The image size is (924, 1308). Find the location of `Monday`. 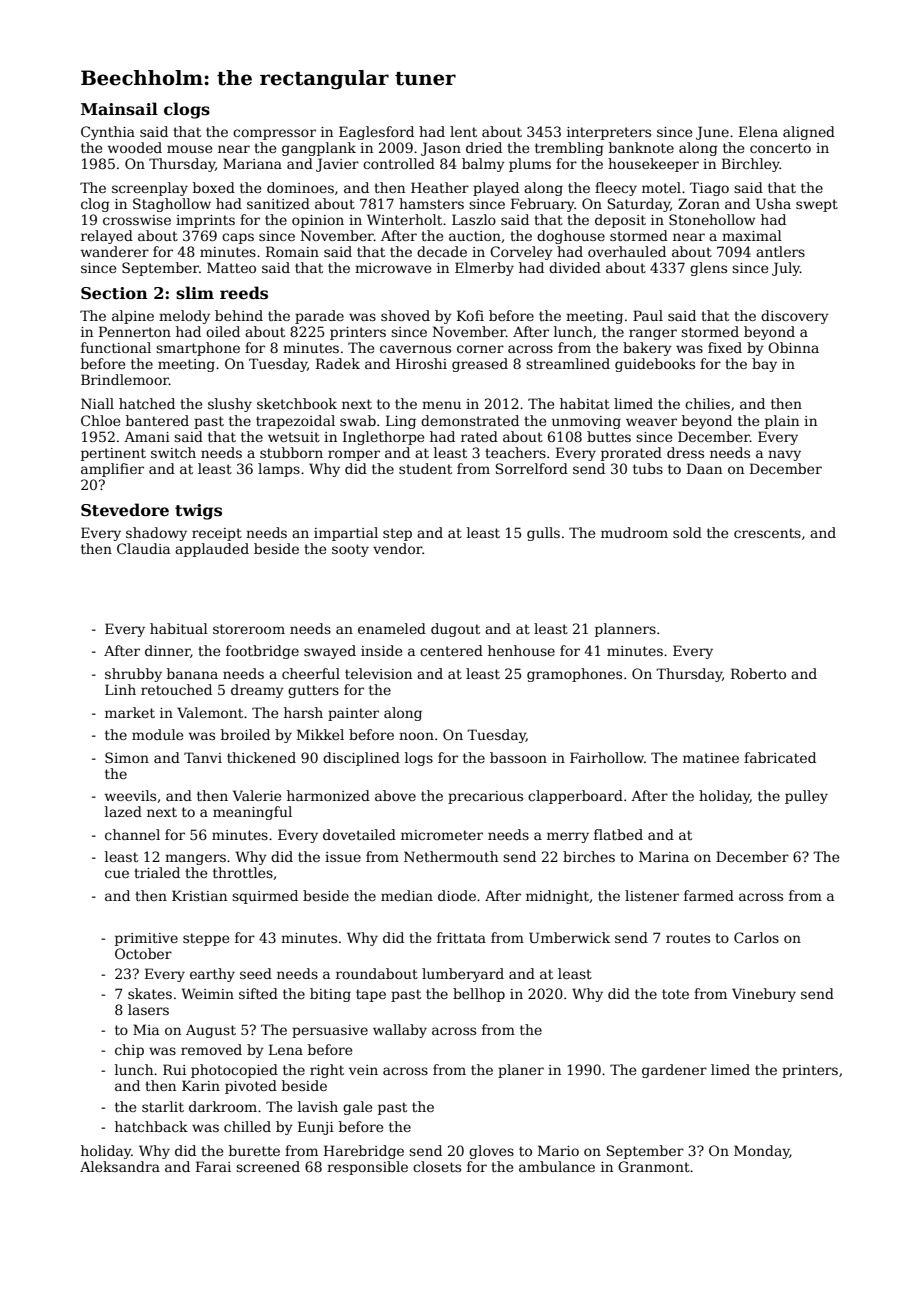

Monday is located at coordinates (762, 1152).
